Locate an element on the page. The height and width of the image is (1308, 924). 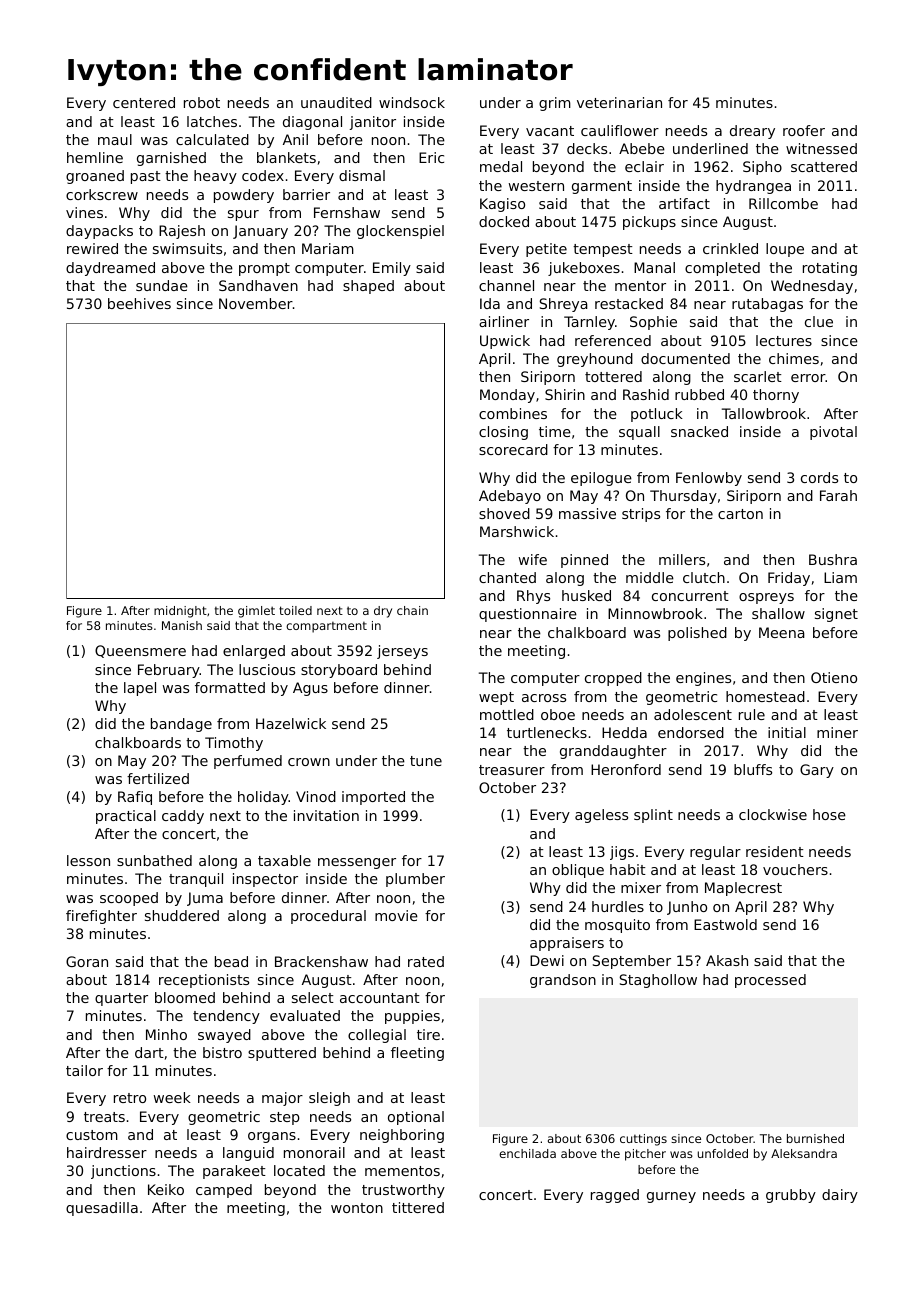
chain is located at coordinates (412, 610).
